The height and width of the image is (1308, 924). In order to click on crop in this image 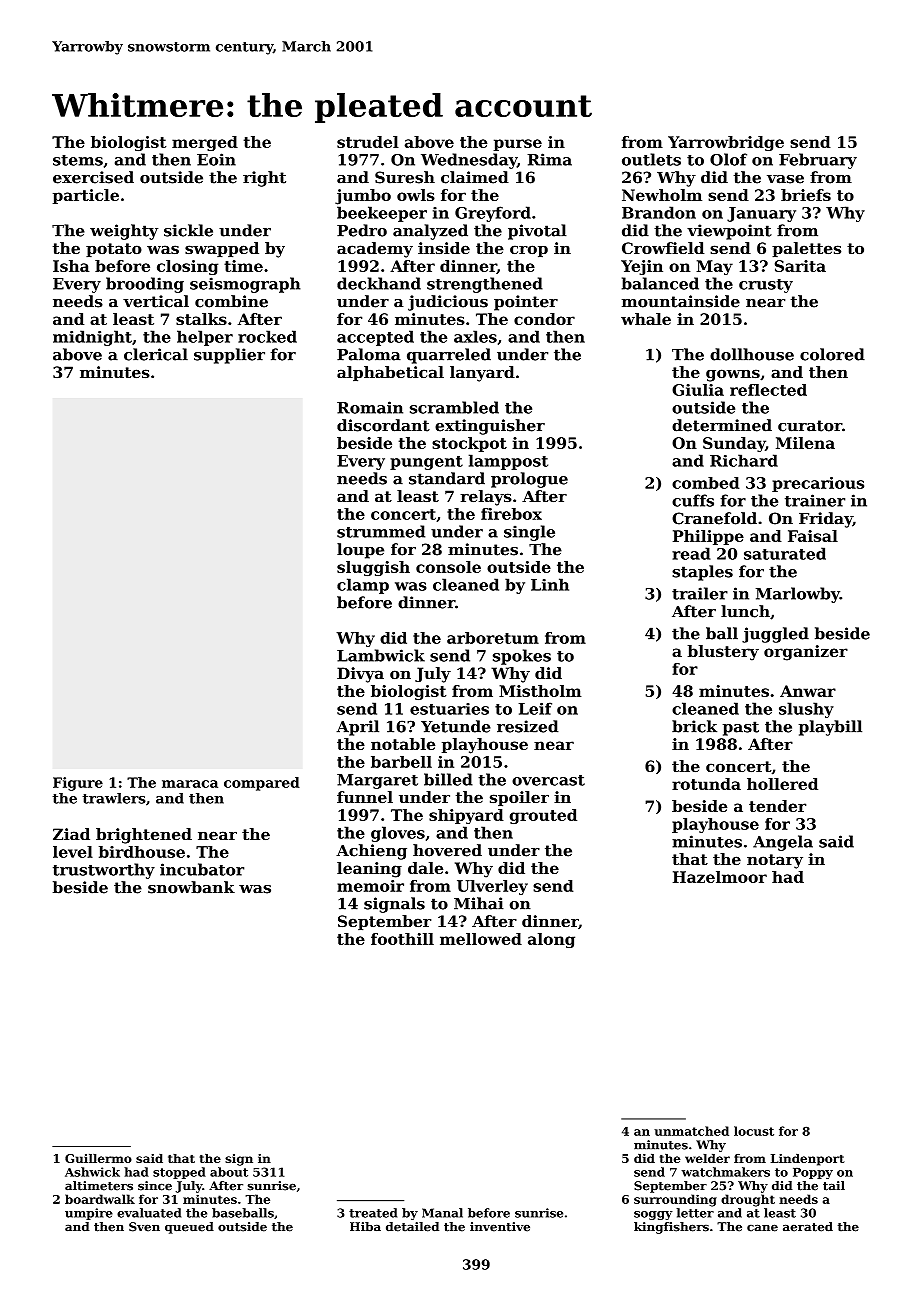, I will do `click(529, 251)`.
